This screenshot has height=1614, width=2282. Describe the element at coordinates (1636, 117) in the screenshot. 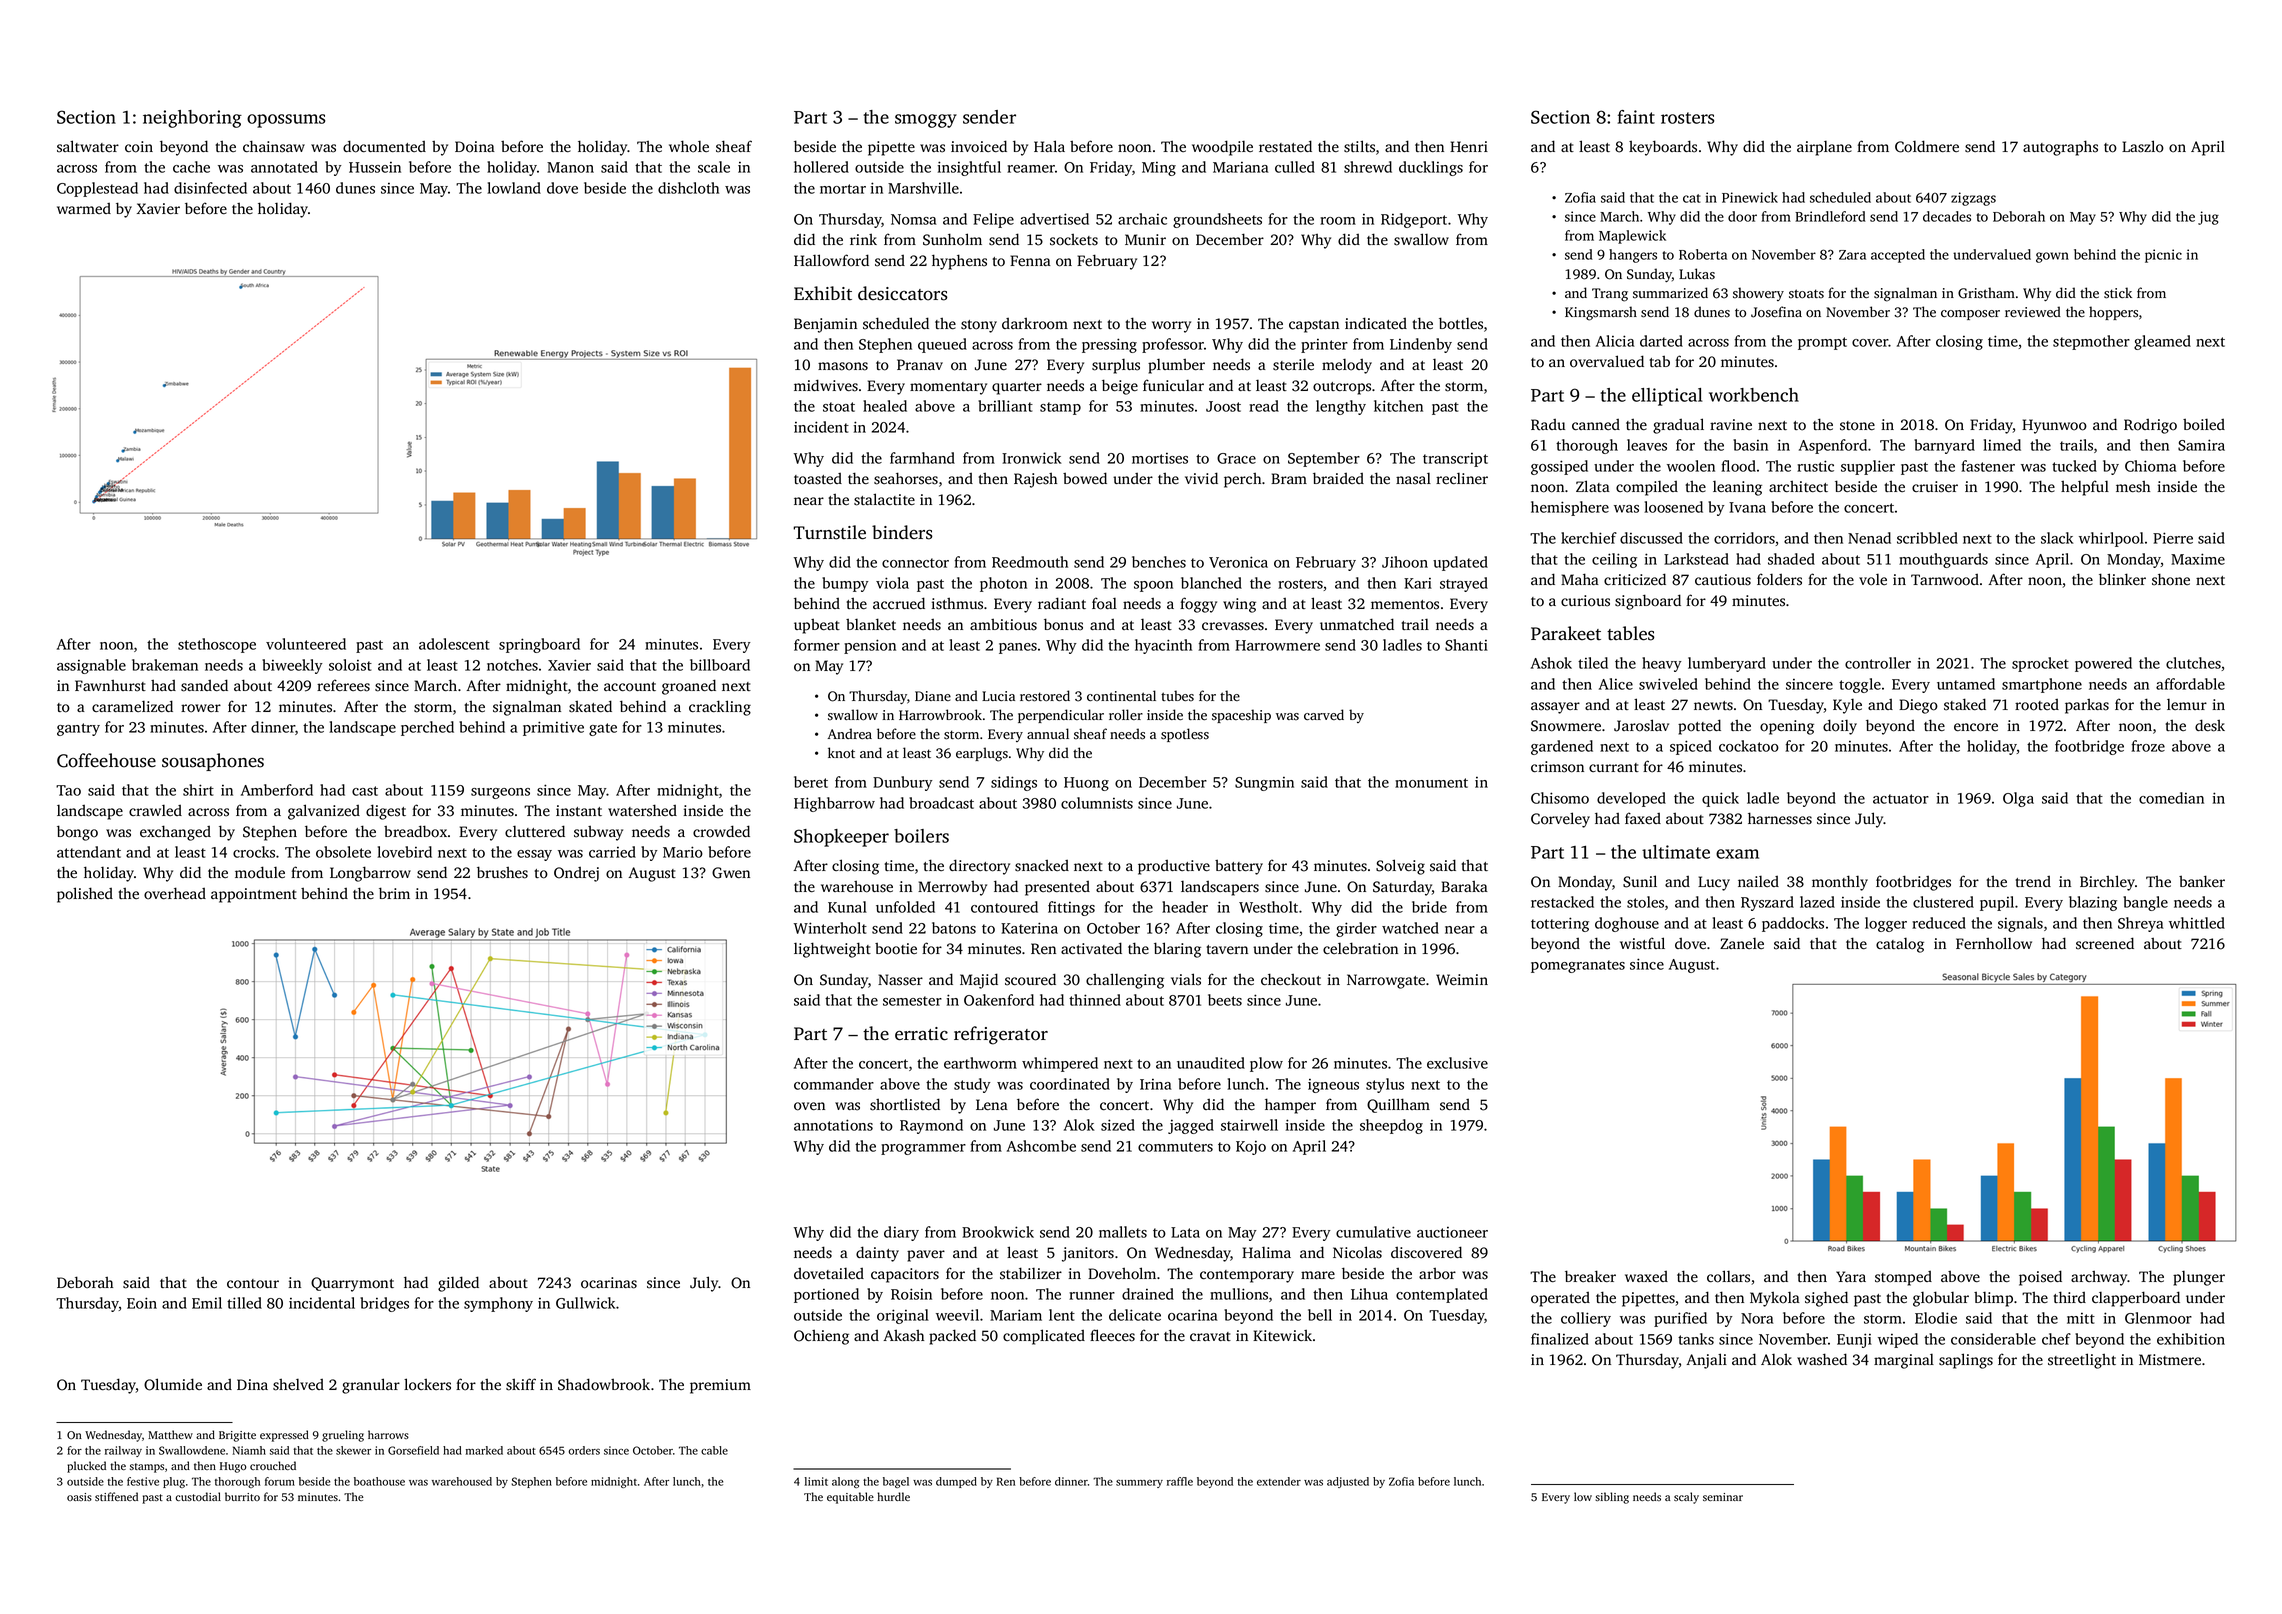

I see `faint` at that location.
